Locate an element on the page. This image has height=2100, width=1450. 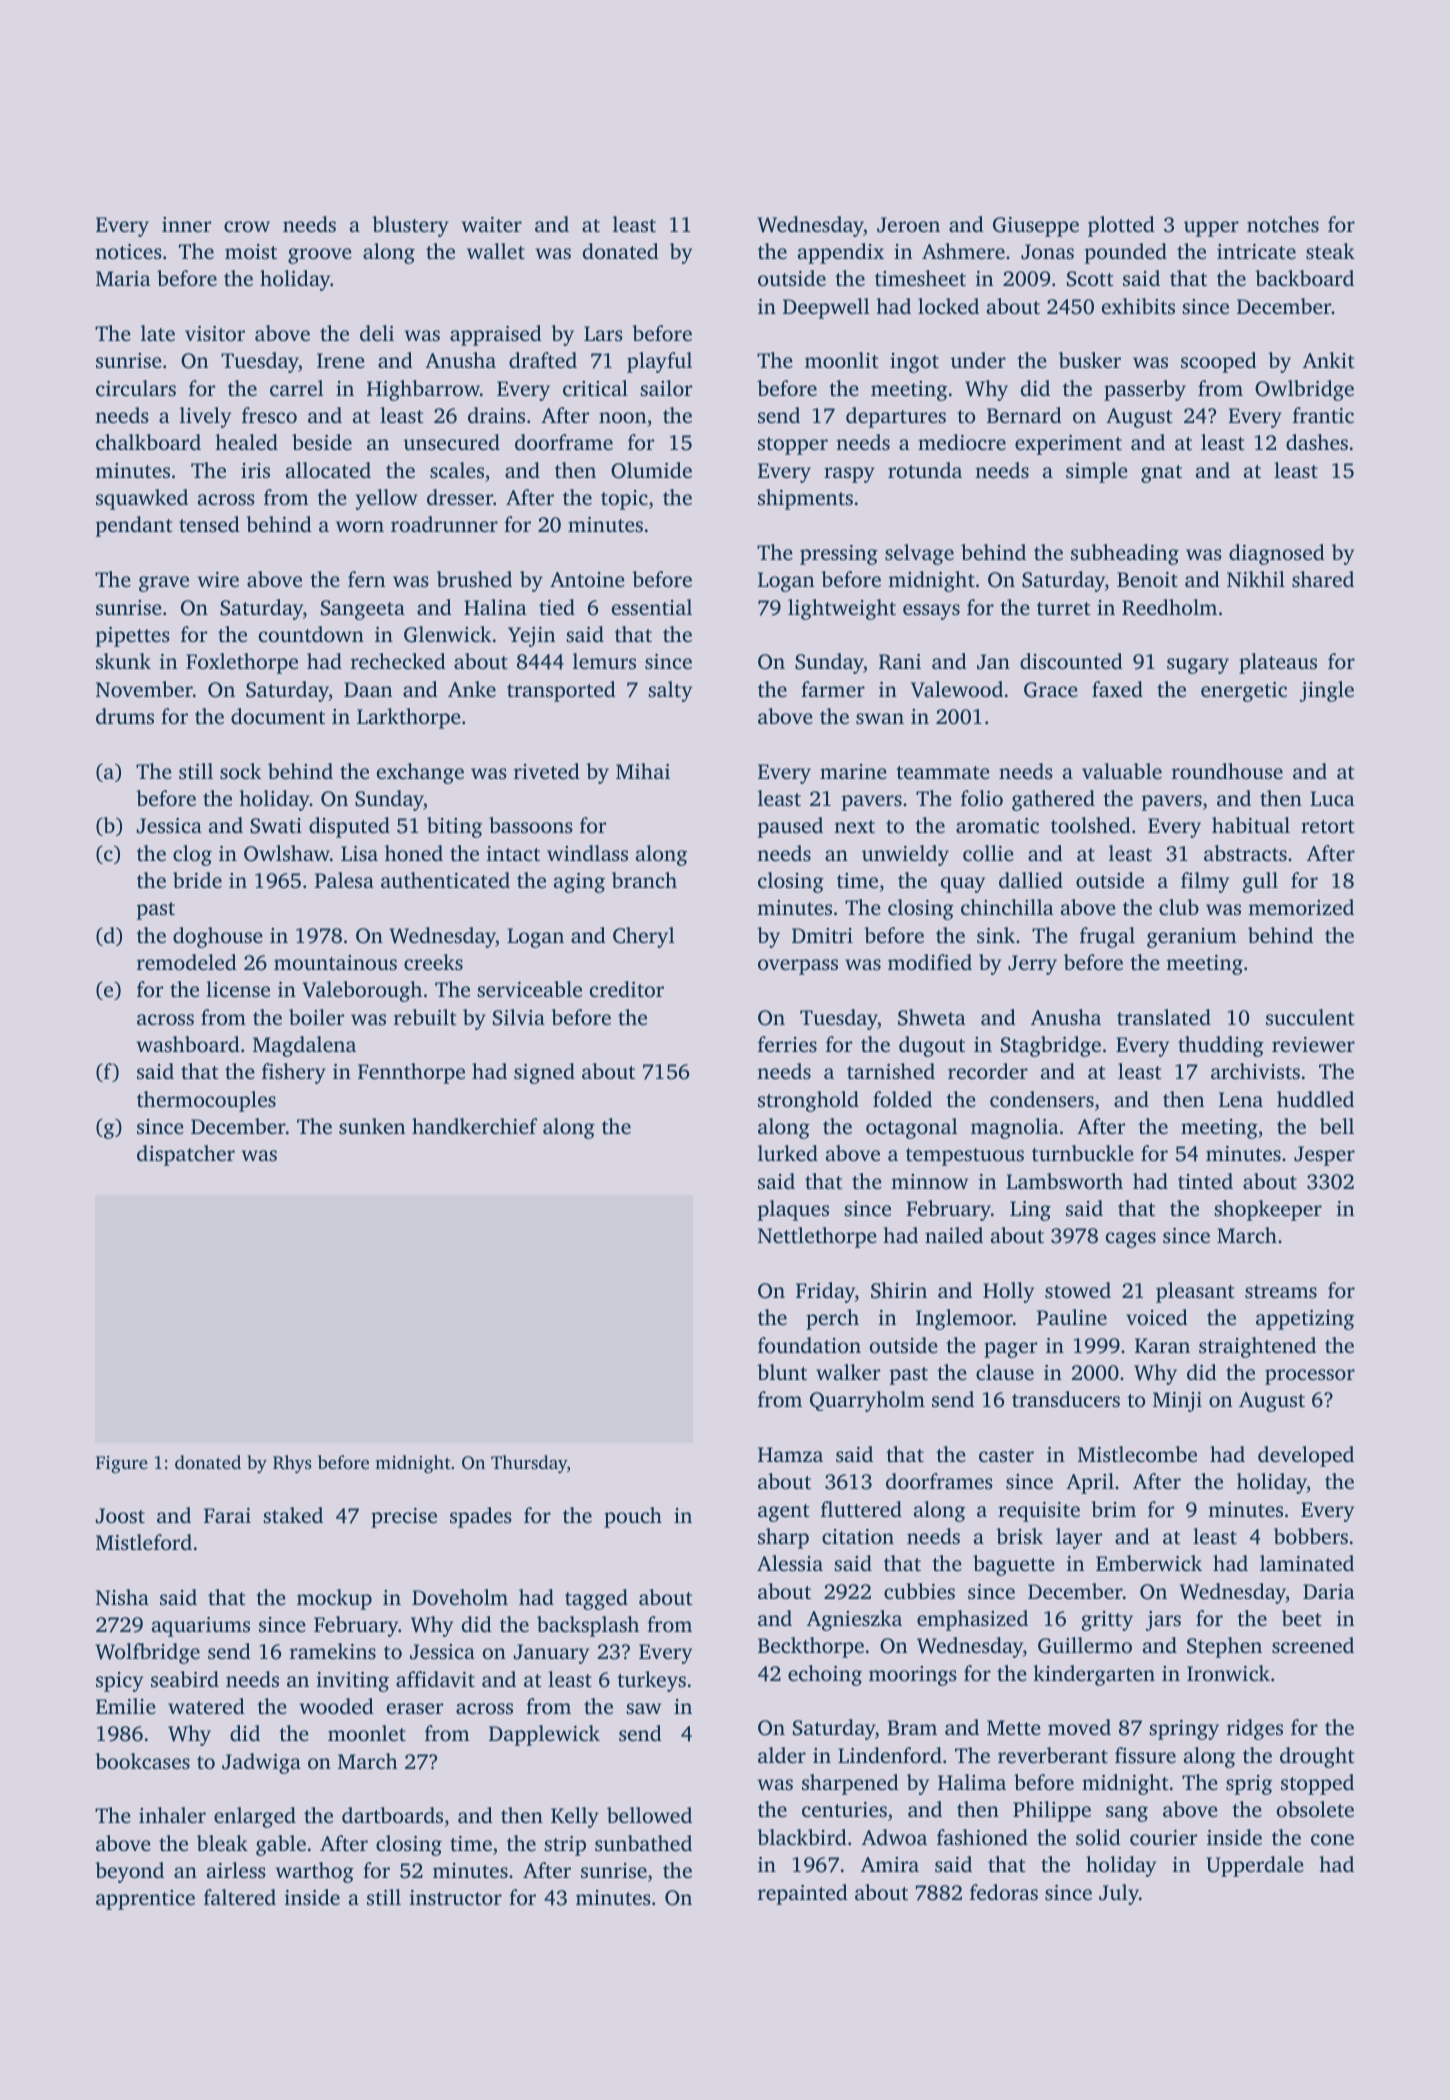
blunt is located at coordinates (782, 1372).
